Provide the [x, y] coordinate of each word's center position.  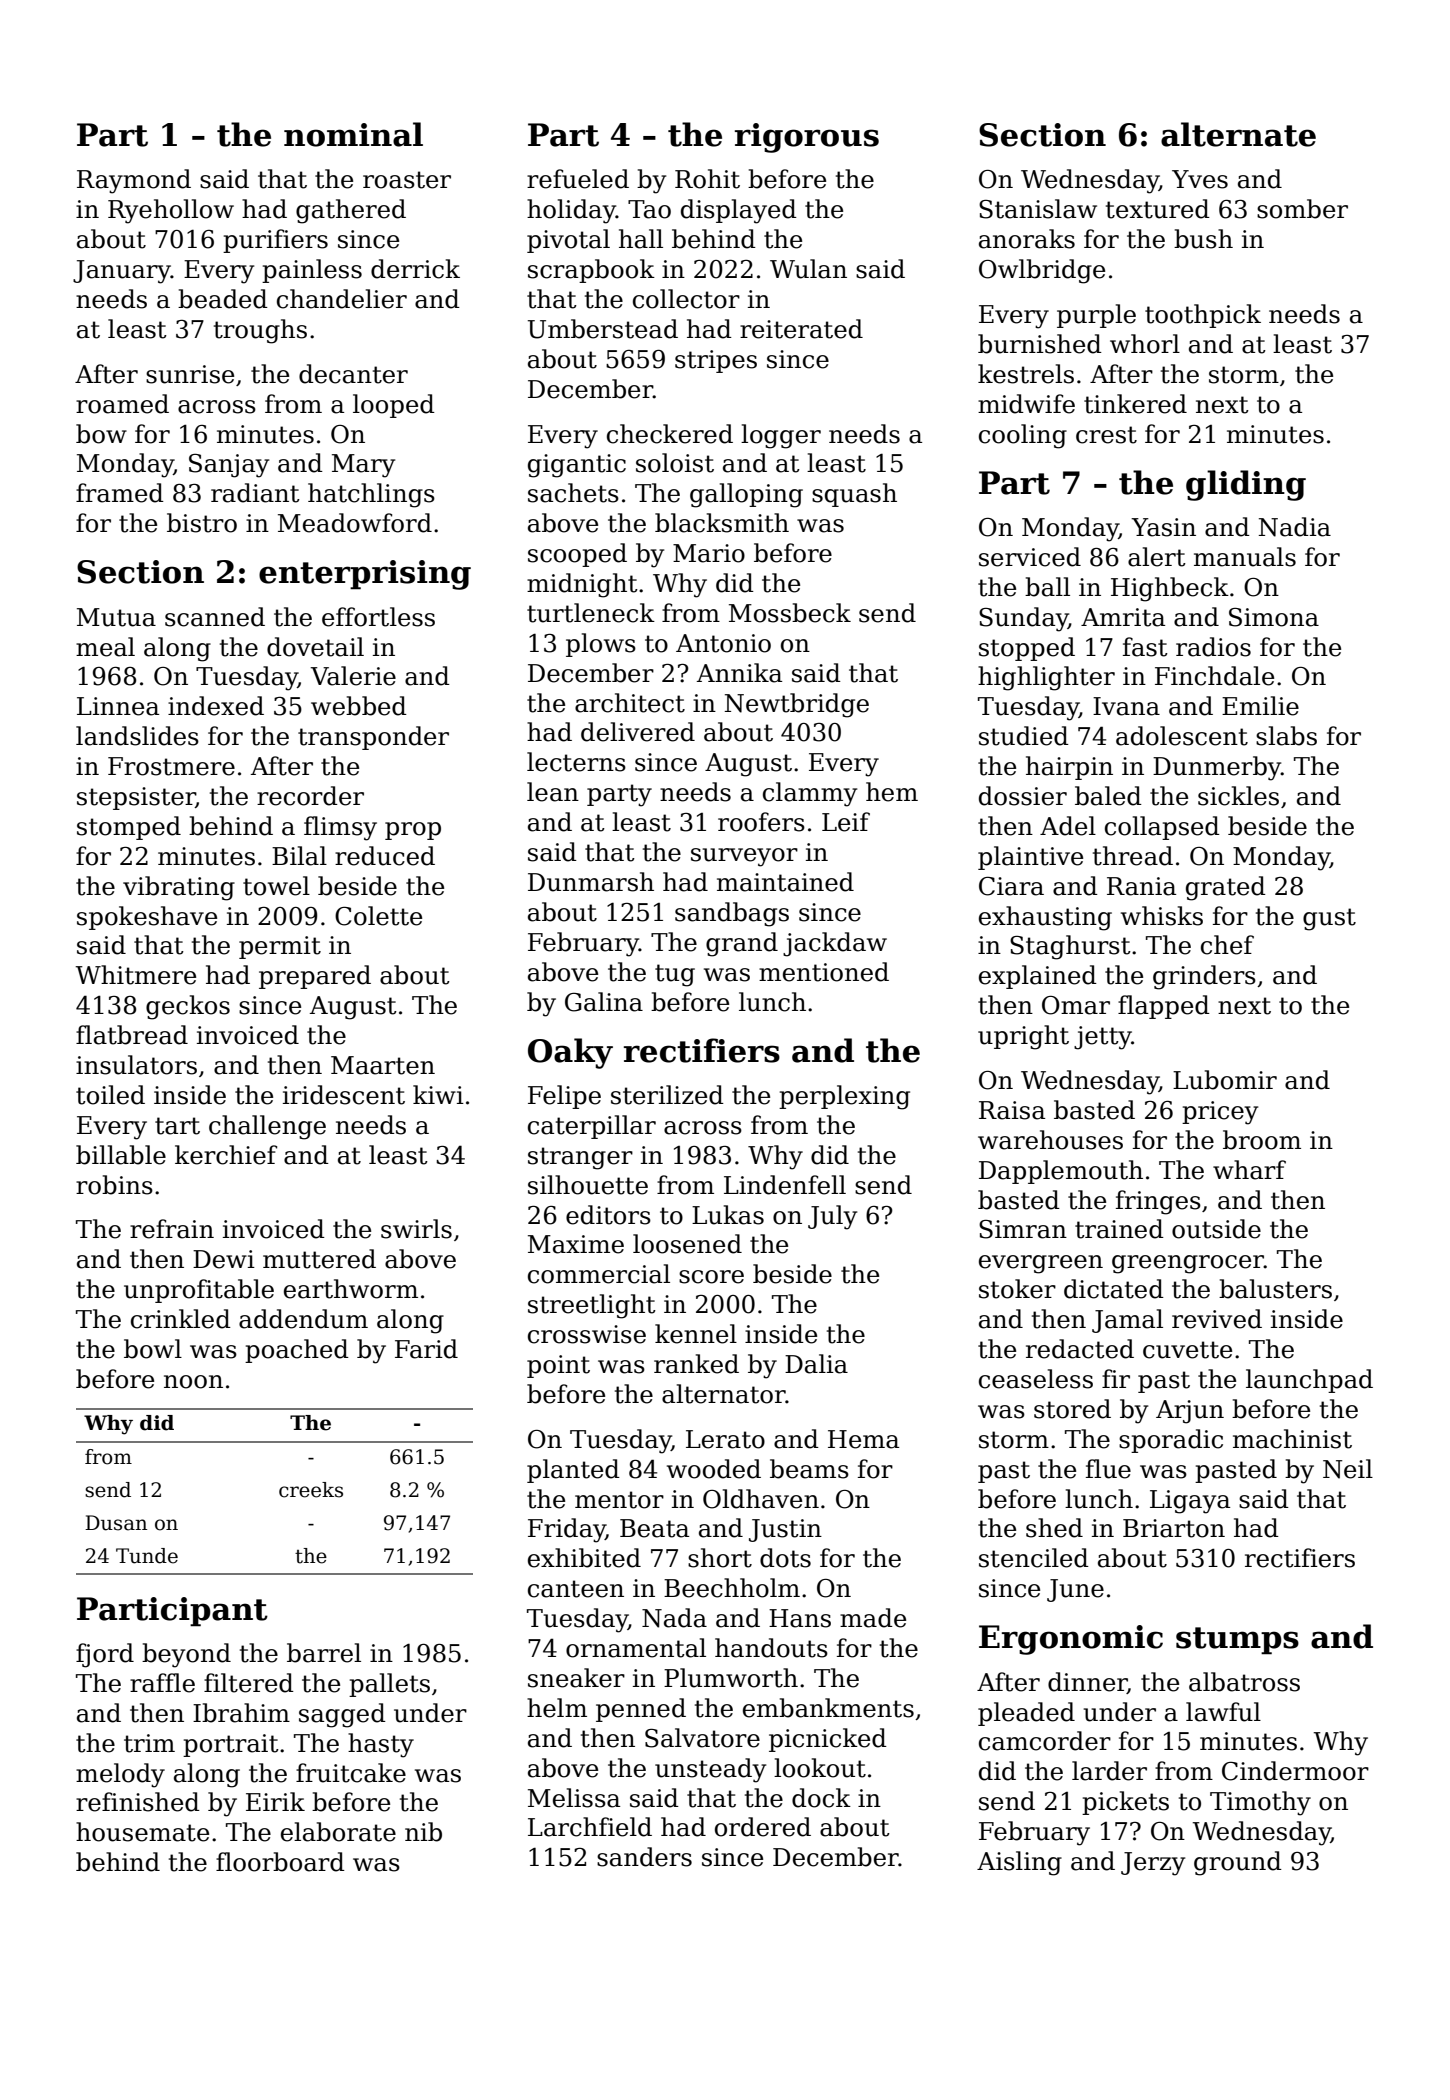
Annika [739, 673]
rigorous [807, 138]
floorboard [280, 1862]
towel [276, 886]
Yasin [1163, 527]
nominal [353, 134]
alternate [1238, 134]
